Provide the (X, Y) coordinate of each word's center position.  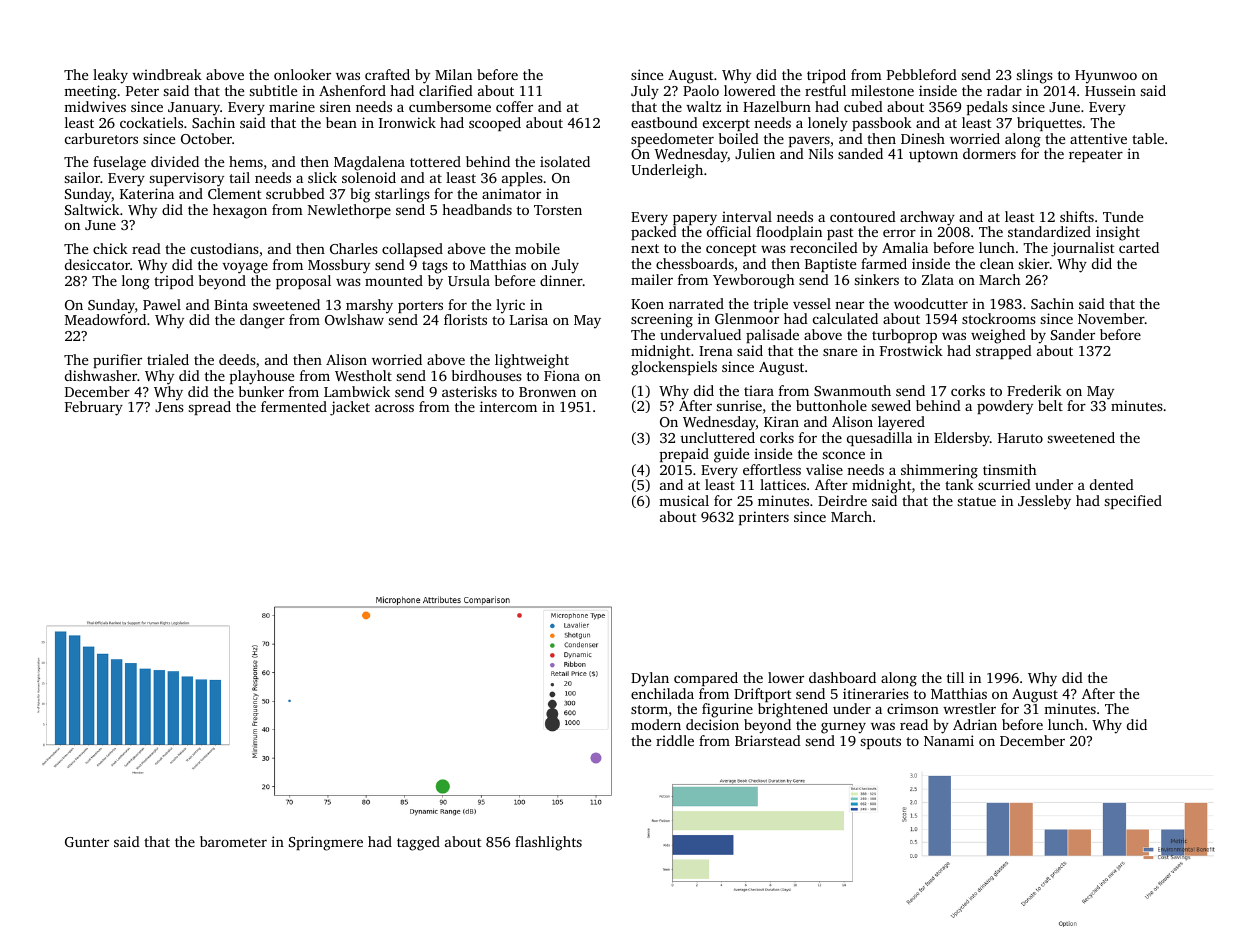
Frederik (1034, 390)
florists (465, 319)
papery (695, 219)
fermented (294, 406)
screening (662, 320)
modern (656, 724)
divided (175, 161)
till (955, 677)
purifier (117, 361)
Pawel (162, 304)
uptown (933, 156)
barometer (233, 841)
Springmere (326, 843)
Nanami (949, 740)
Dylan (650, 679)
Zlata (938, 279)
